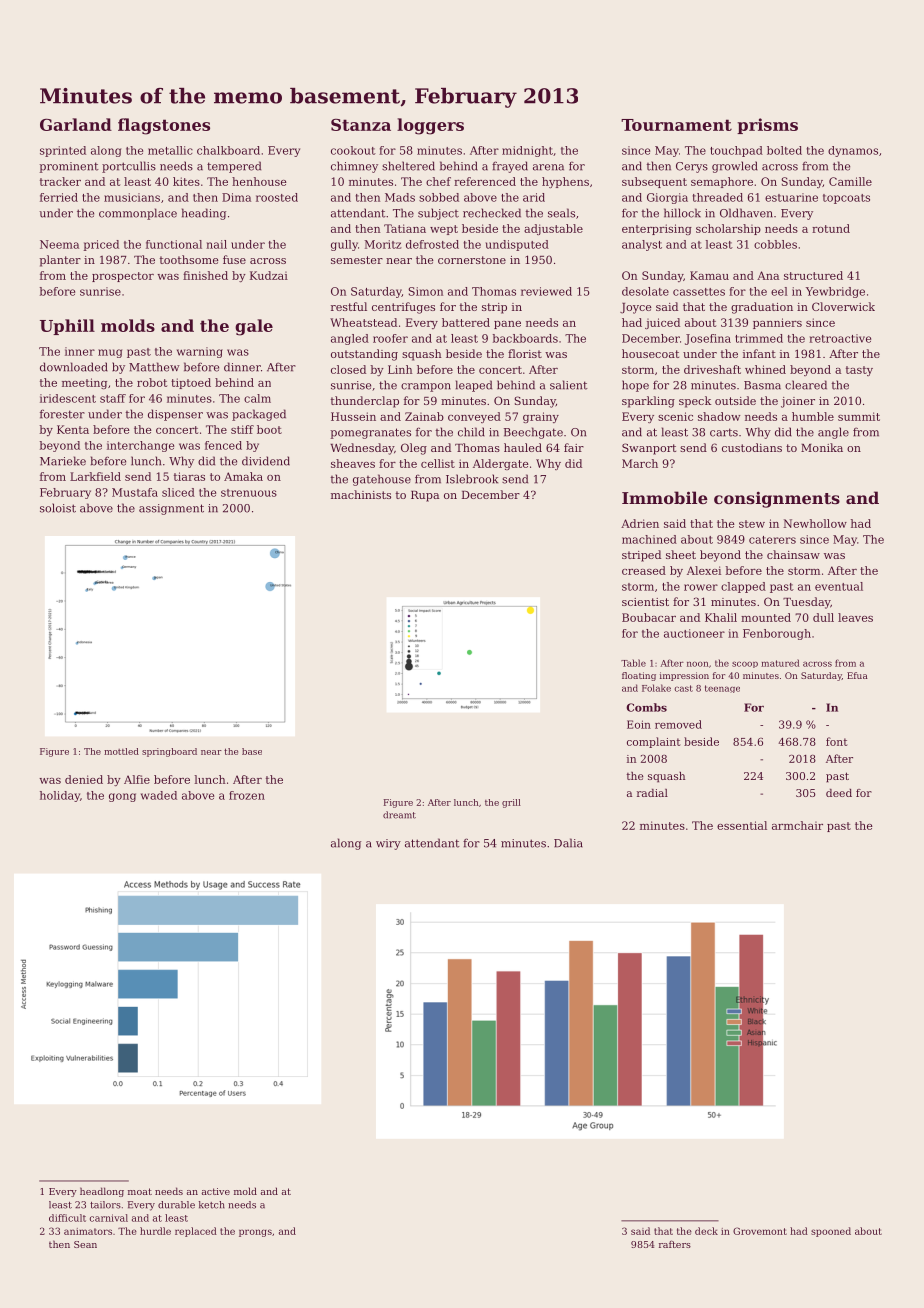 This screenshot has width=924, height=1308. I want to click on headlong, so click(102, 1192).
